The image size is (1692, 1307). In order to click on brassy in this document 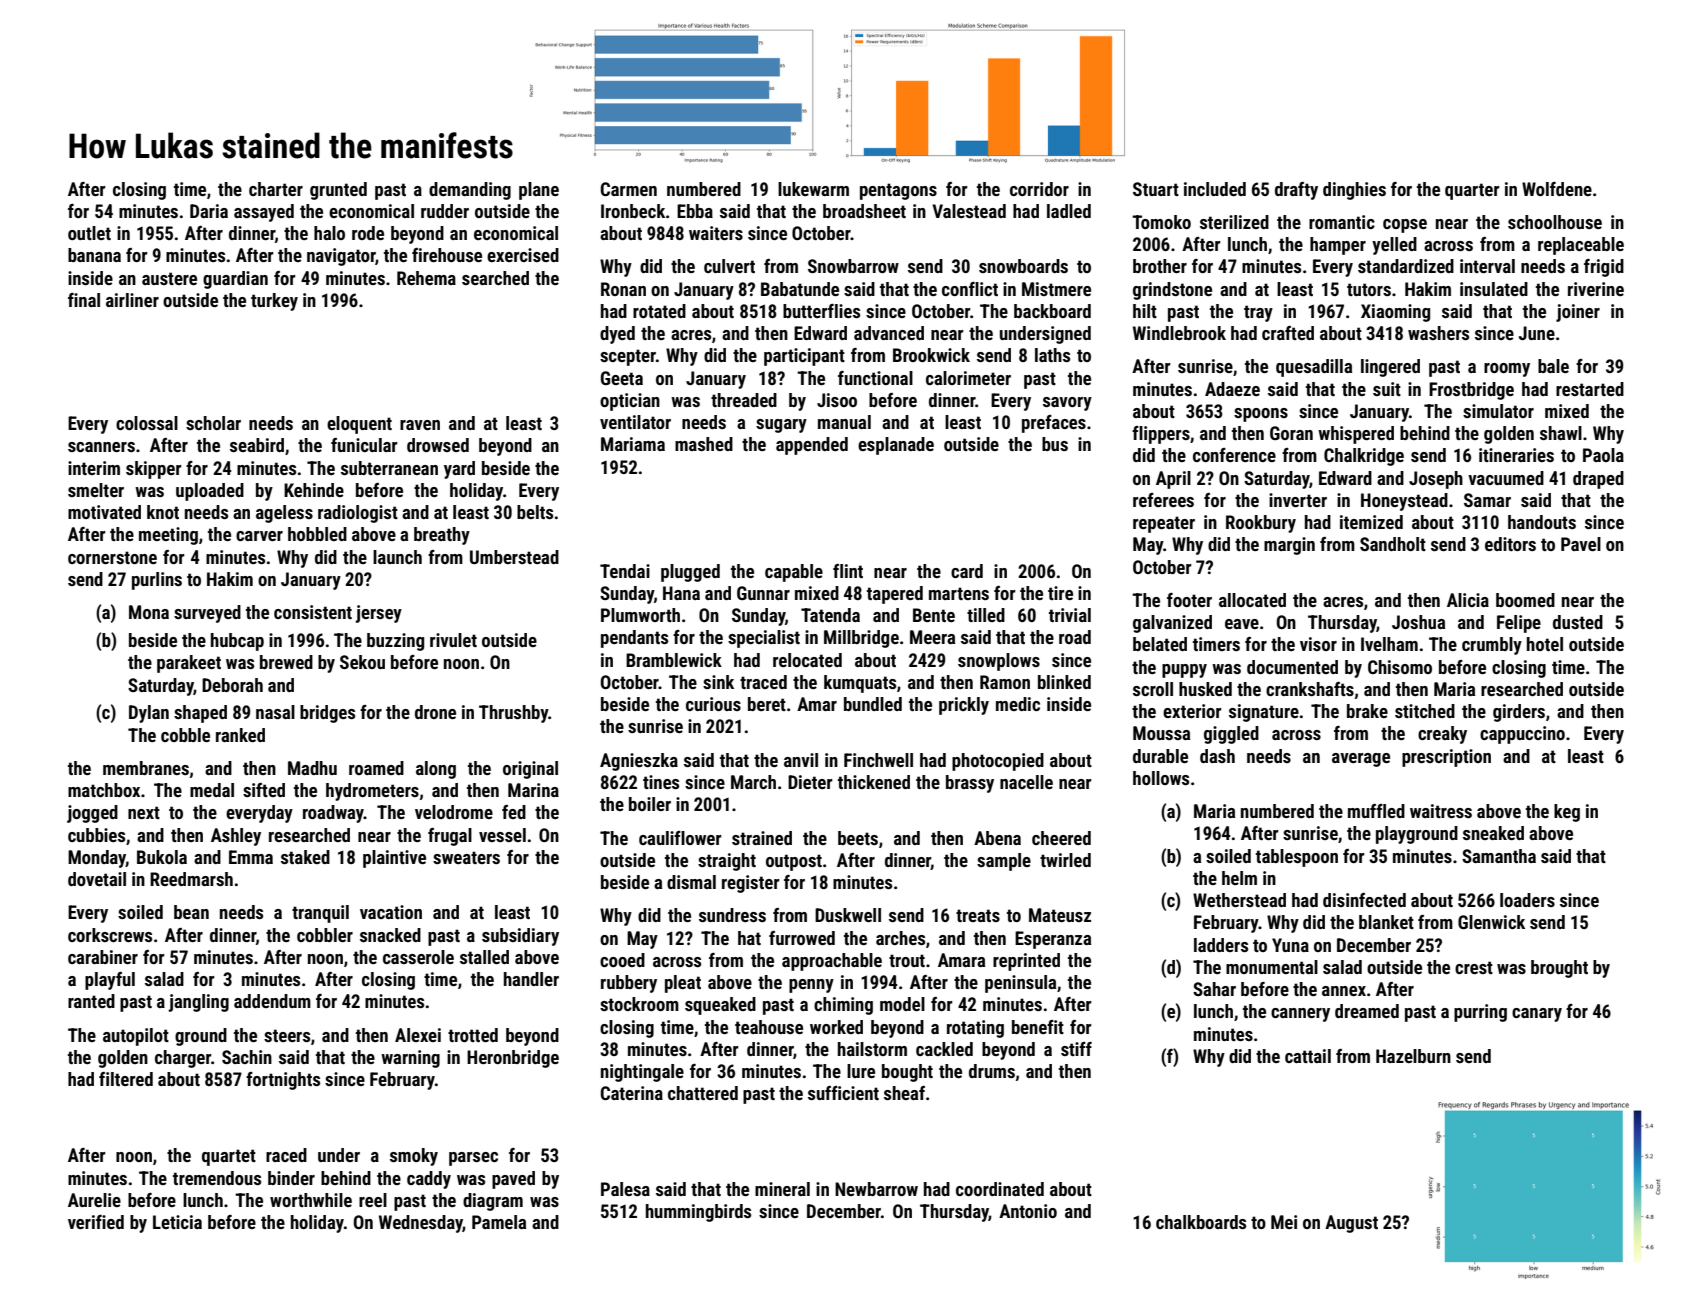, I will do `click(970, 784)`.
